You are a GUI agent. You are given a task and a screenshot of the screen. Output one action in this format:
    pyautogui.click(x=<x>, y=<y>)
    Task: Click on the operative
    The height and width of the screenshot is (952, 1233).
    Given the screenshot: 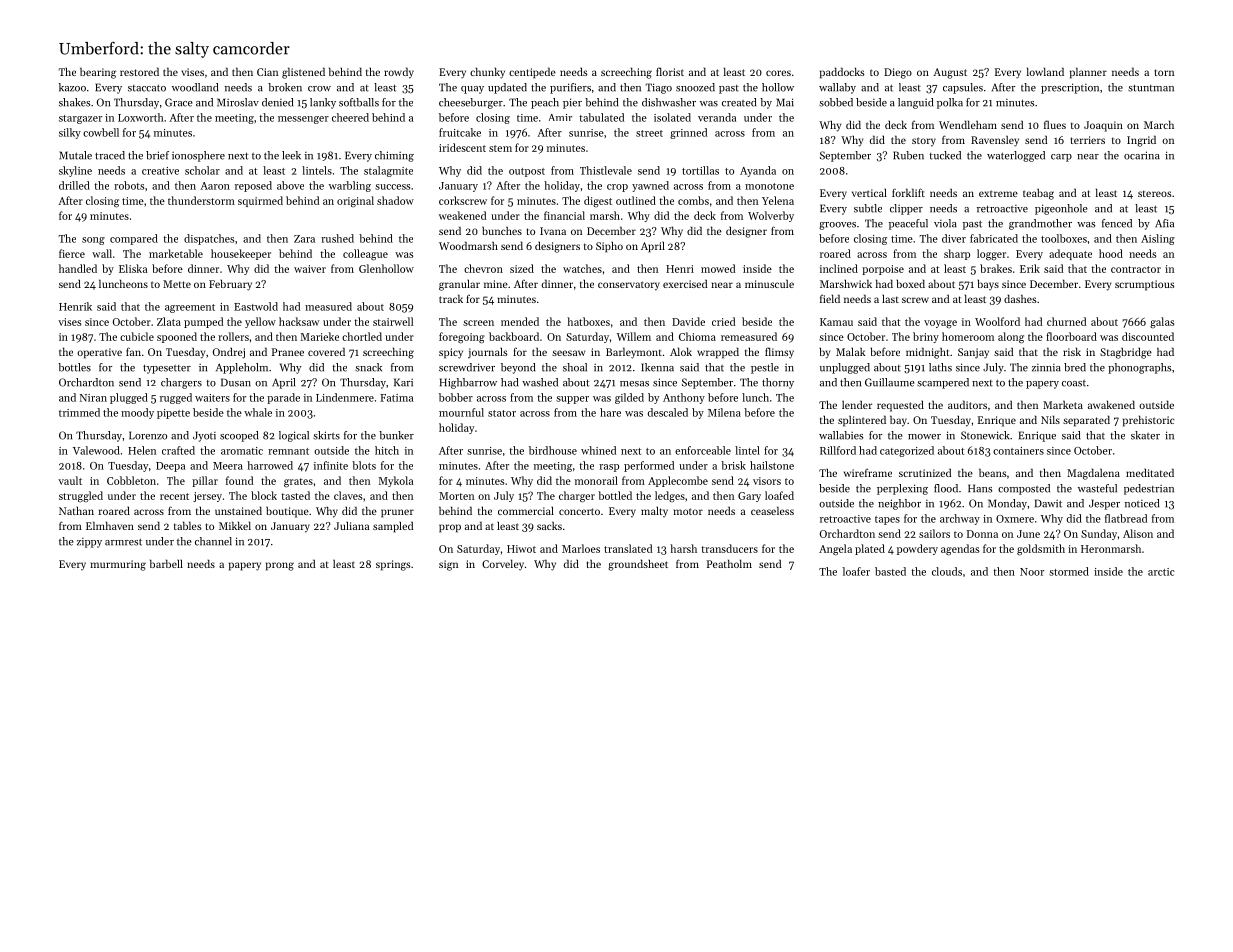 What is the action you would take?
    pyautogui.click(x=99, y=353)
